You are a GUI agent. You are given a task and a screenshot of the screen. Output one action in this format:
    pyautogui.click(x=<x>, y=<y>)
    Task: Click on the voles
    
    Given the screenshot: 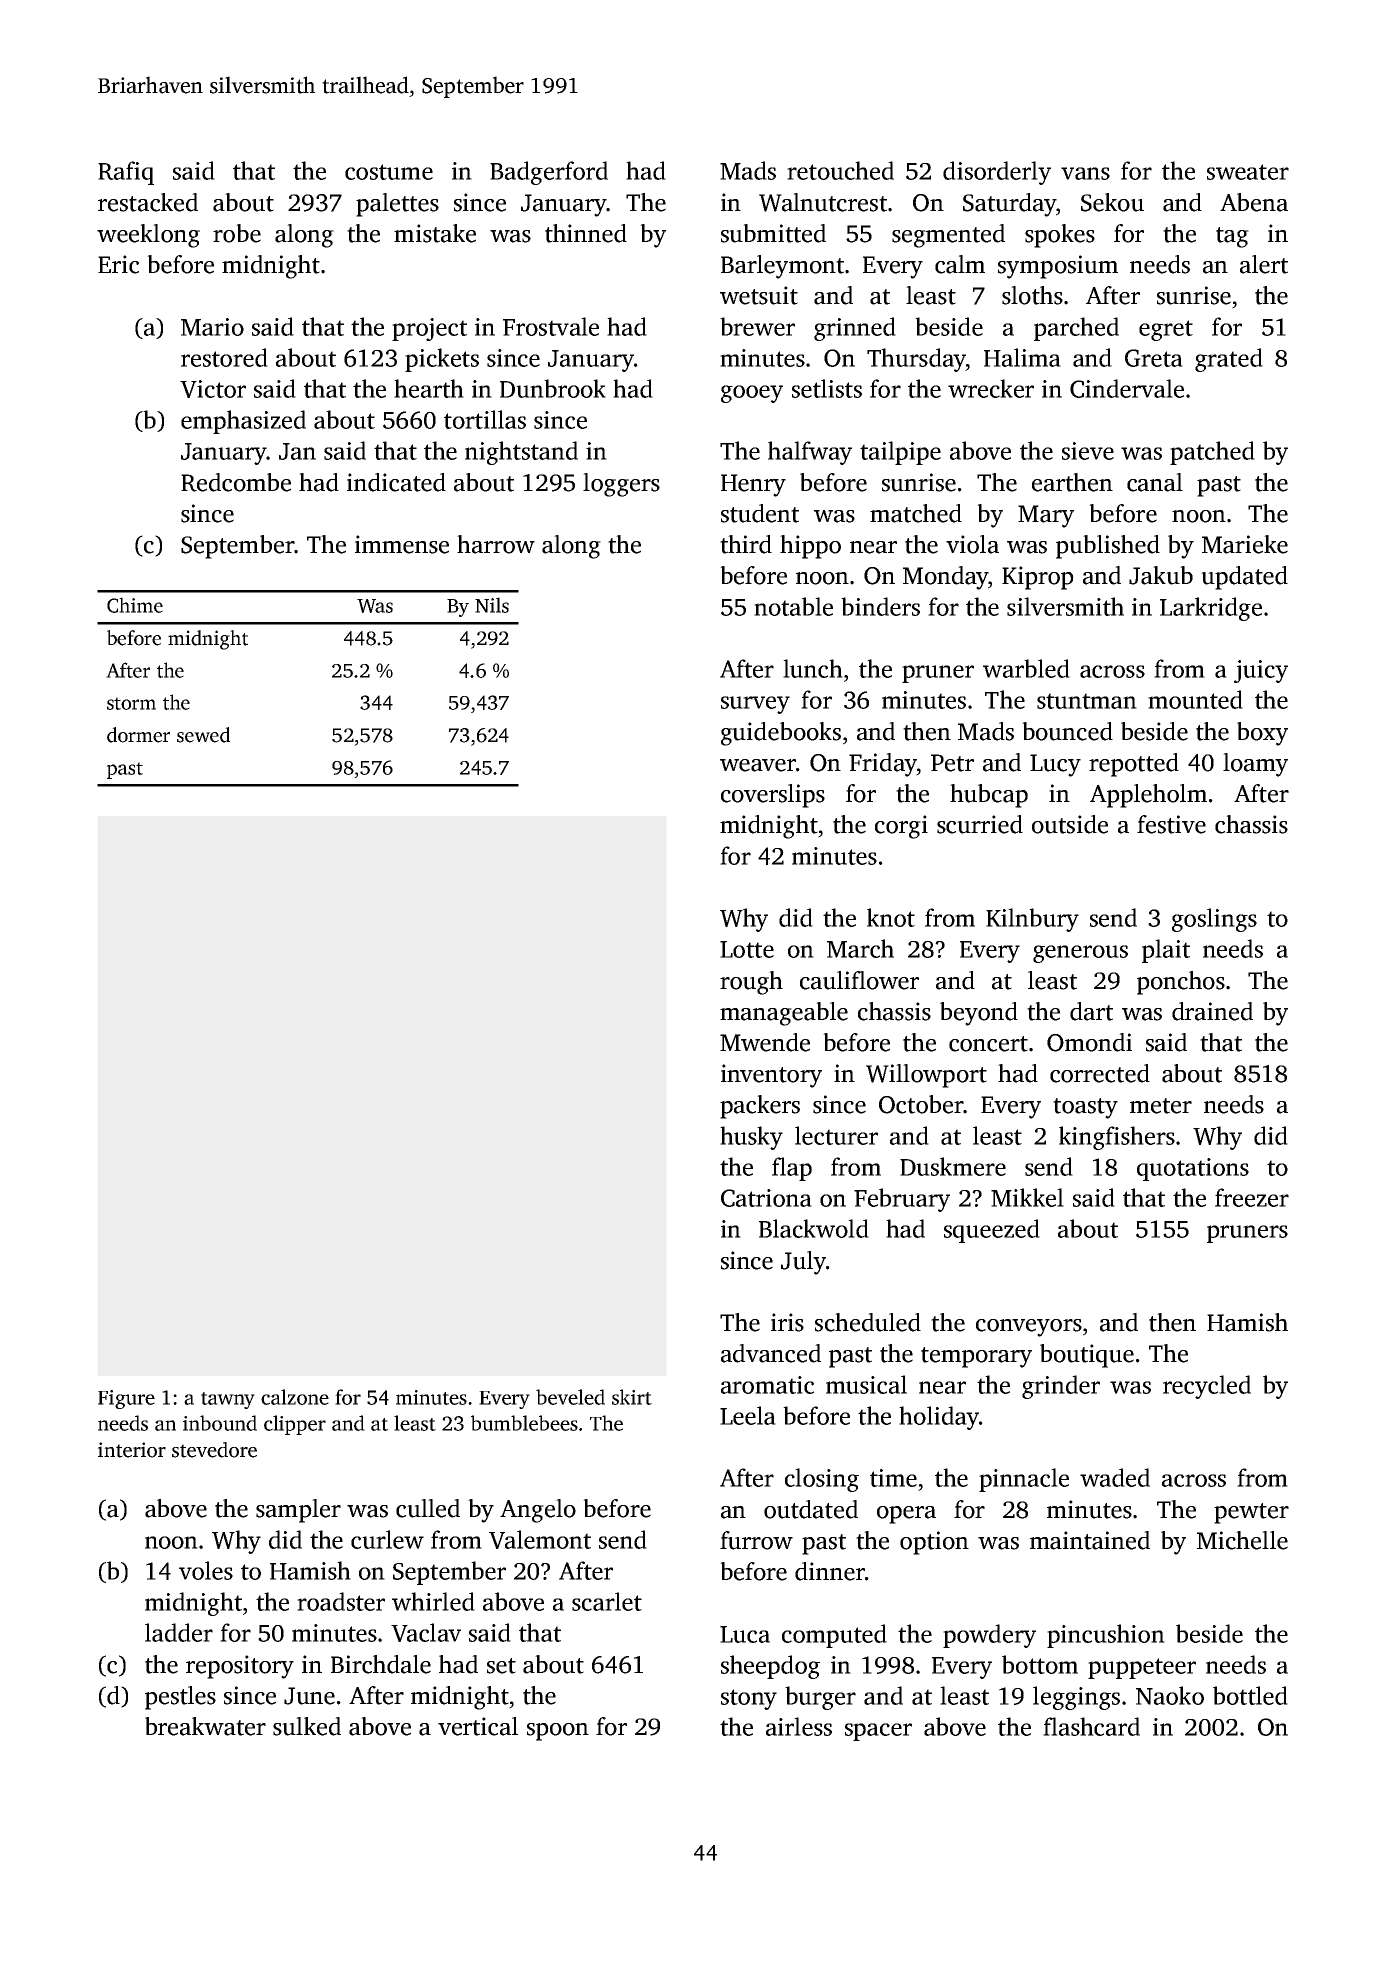 What is the action you would take?
    pyautogui.click(x=206, y=1570)
